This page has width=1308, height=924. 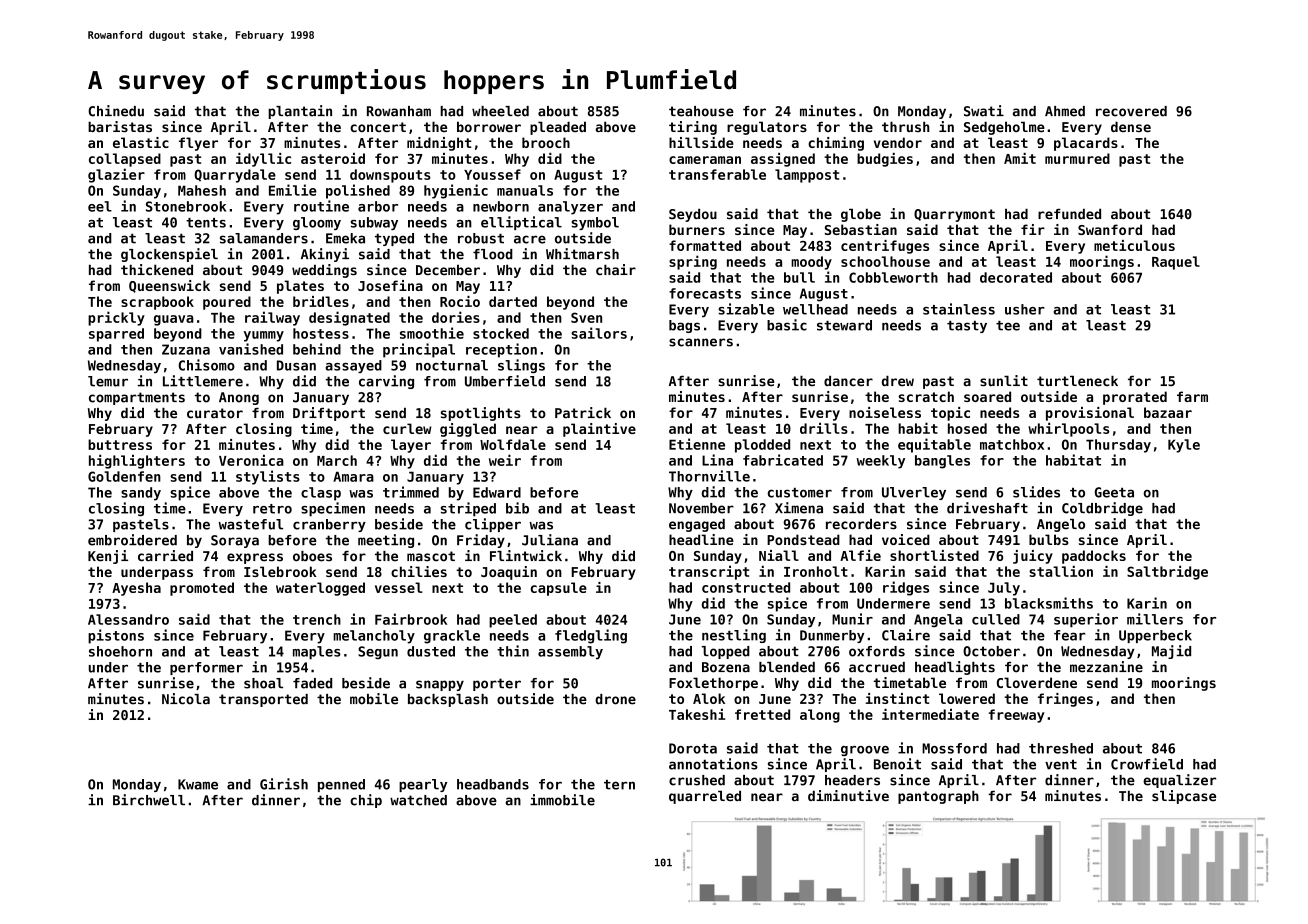 What do you see at coordinates (693, 128) in the page?
I see `tiring` at bounding box center [693, 128].
